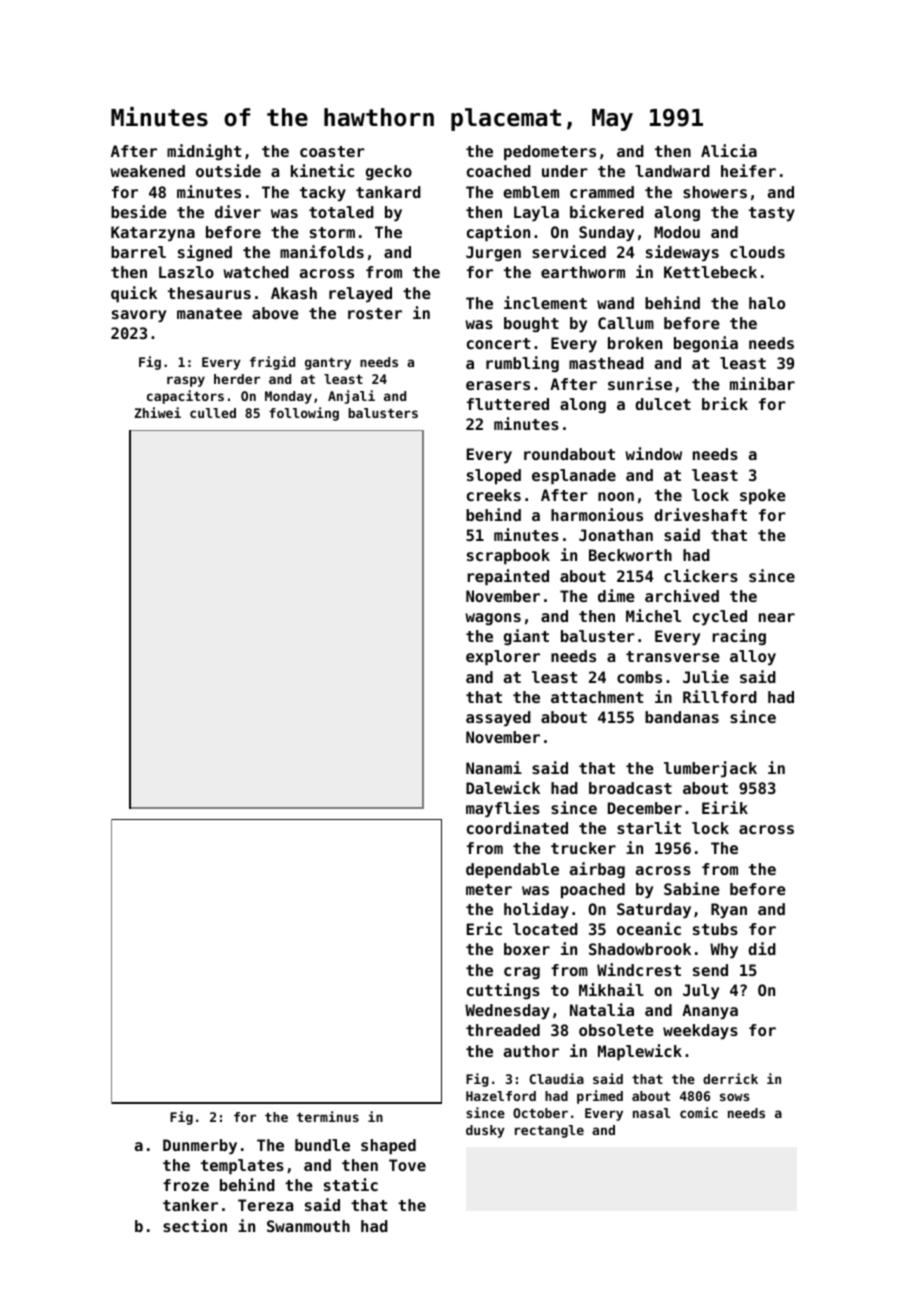 Image resolution: width=908 pixels, height=1316 pixels. Describe the element at coordinates (767, 303) in the screenshot. I see `halo` at that location.
